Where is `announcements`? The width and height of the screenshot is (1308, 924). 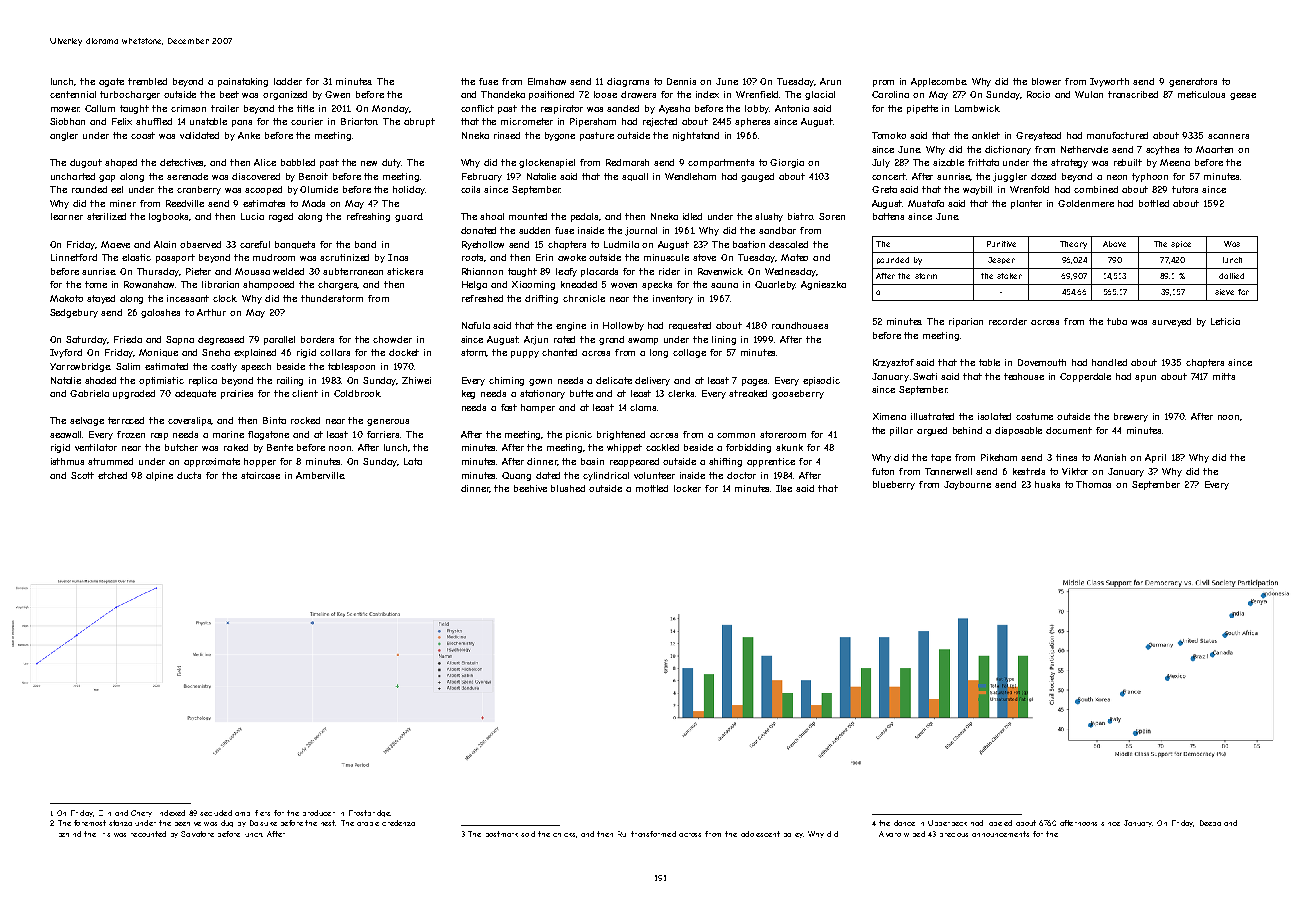 announcements is located at coordinates (1000, 834).
